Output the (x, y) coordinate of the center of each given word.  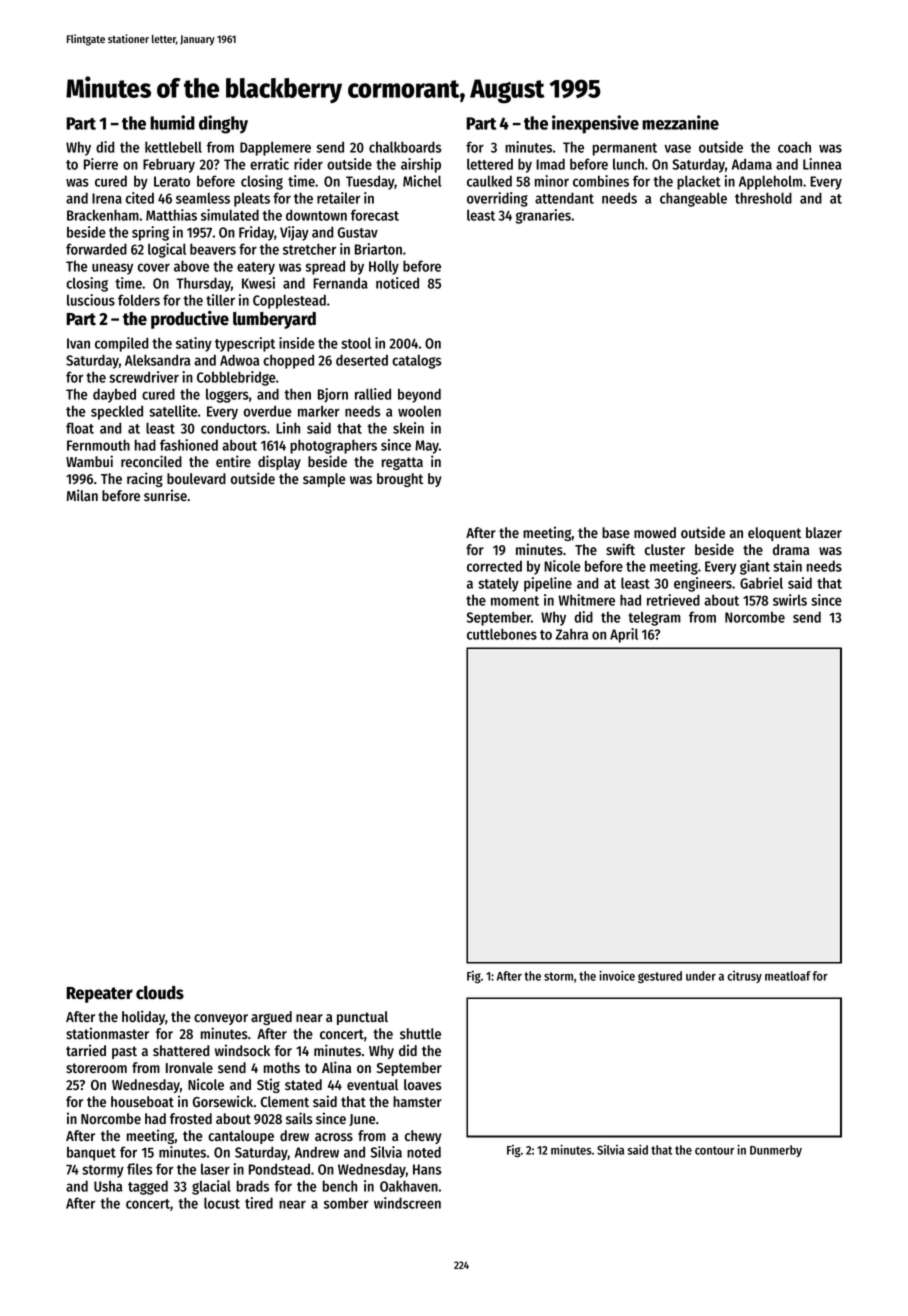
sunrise (165, 495)
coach (794, 147)
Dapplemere (275, 148)
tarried (86, 1050)
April (624, 635)
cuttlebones (502, 634)
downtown (316, 215)
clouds (160, 993)
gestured (660, 977)
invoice (617, 975)
